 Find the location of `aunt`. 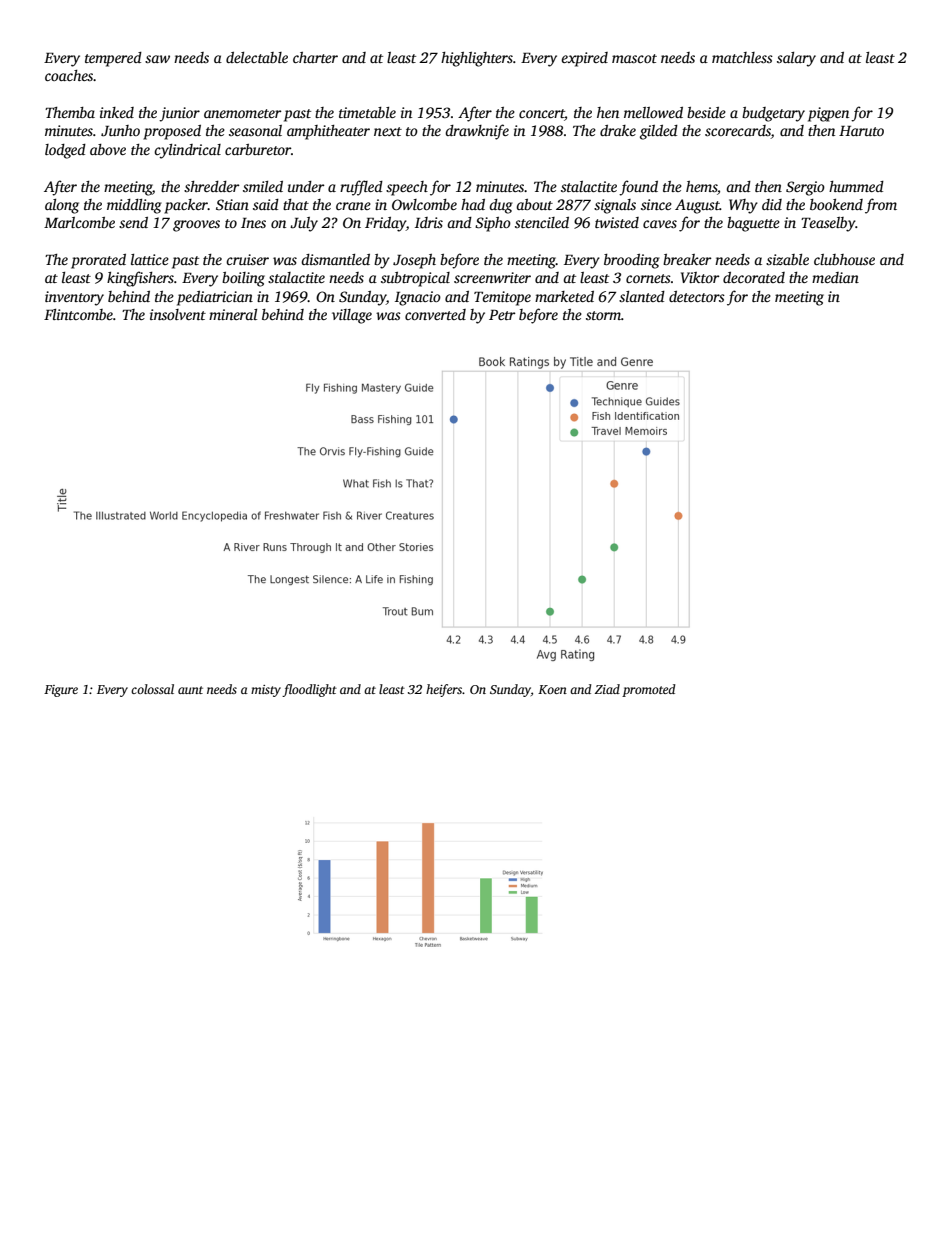

aunt is located at coordinates (190, 690).
